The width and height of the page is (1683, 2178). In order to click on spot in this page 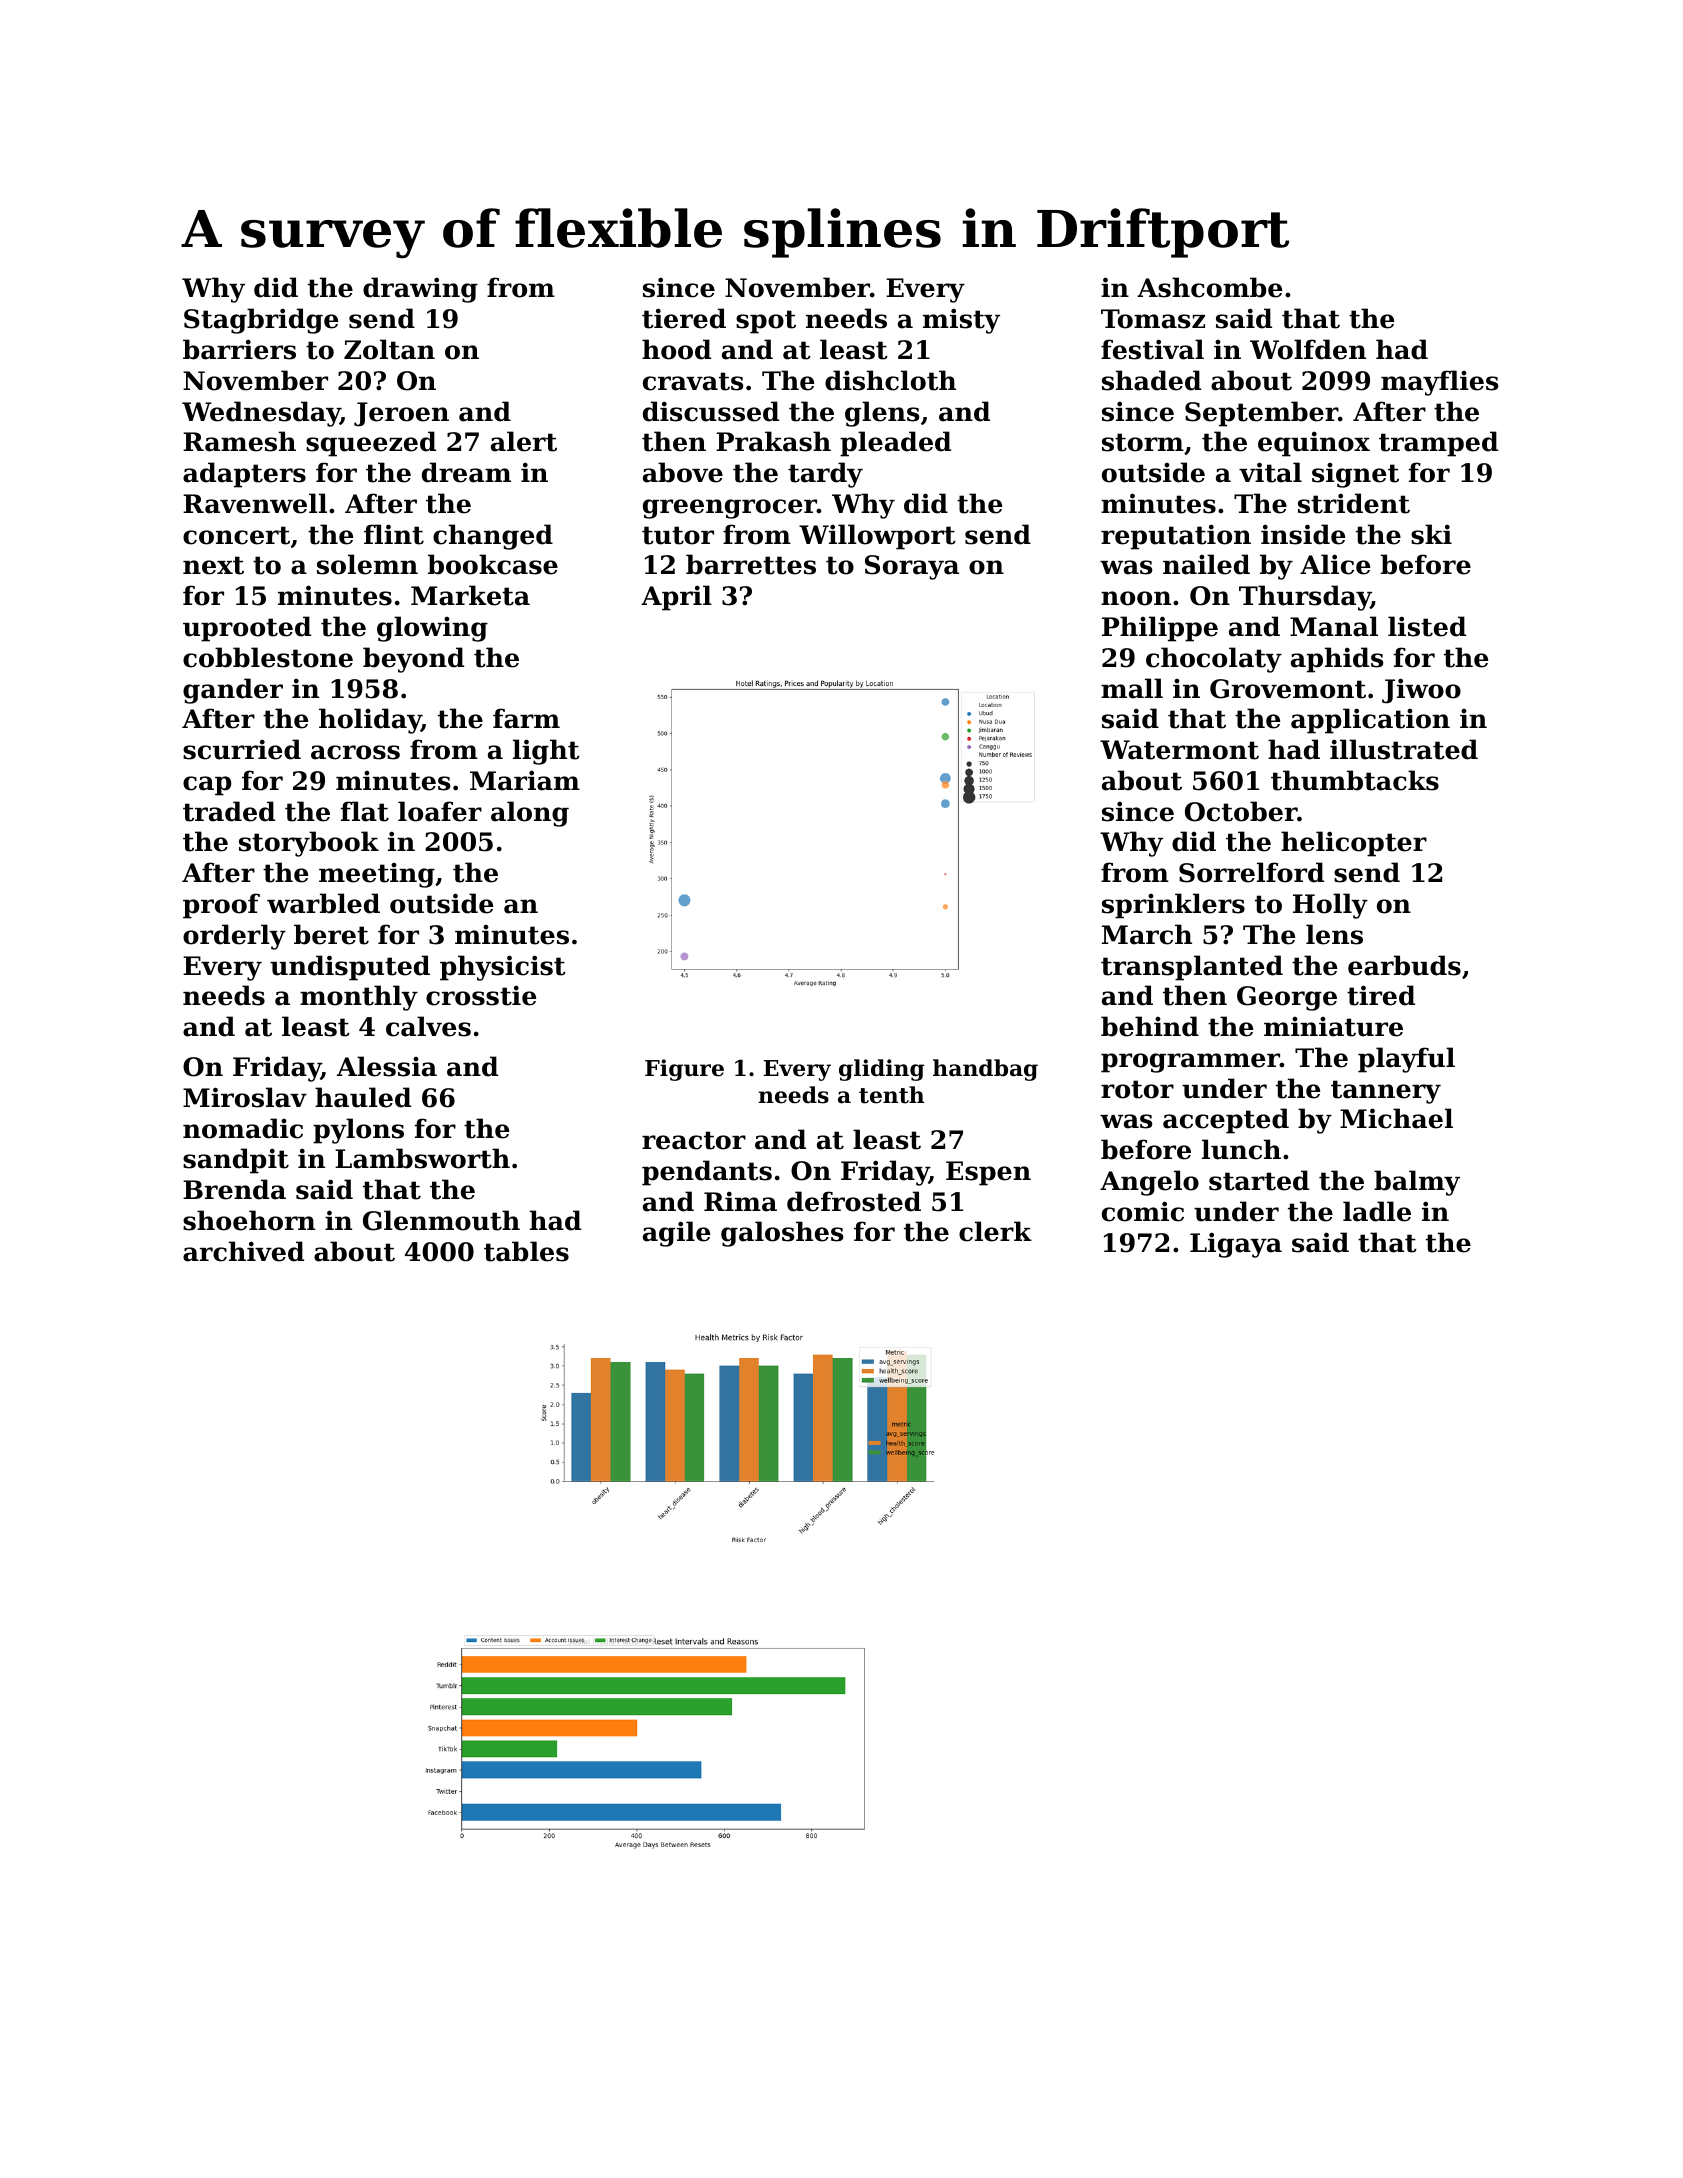, I will do `click(766, 322)`.
